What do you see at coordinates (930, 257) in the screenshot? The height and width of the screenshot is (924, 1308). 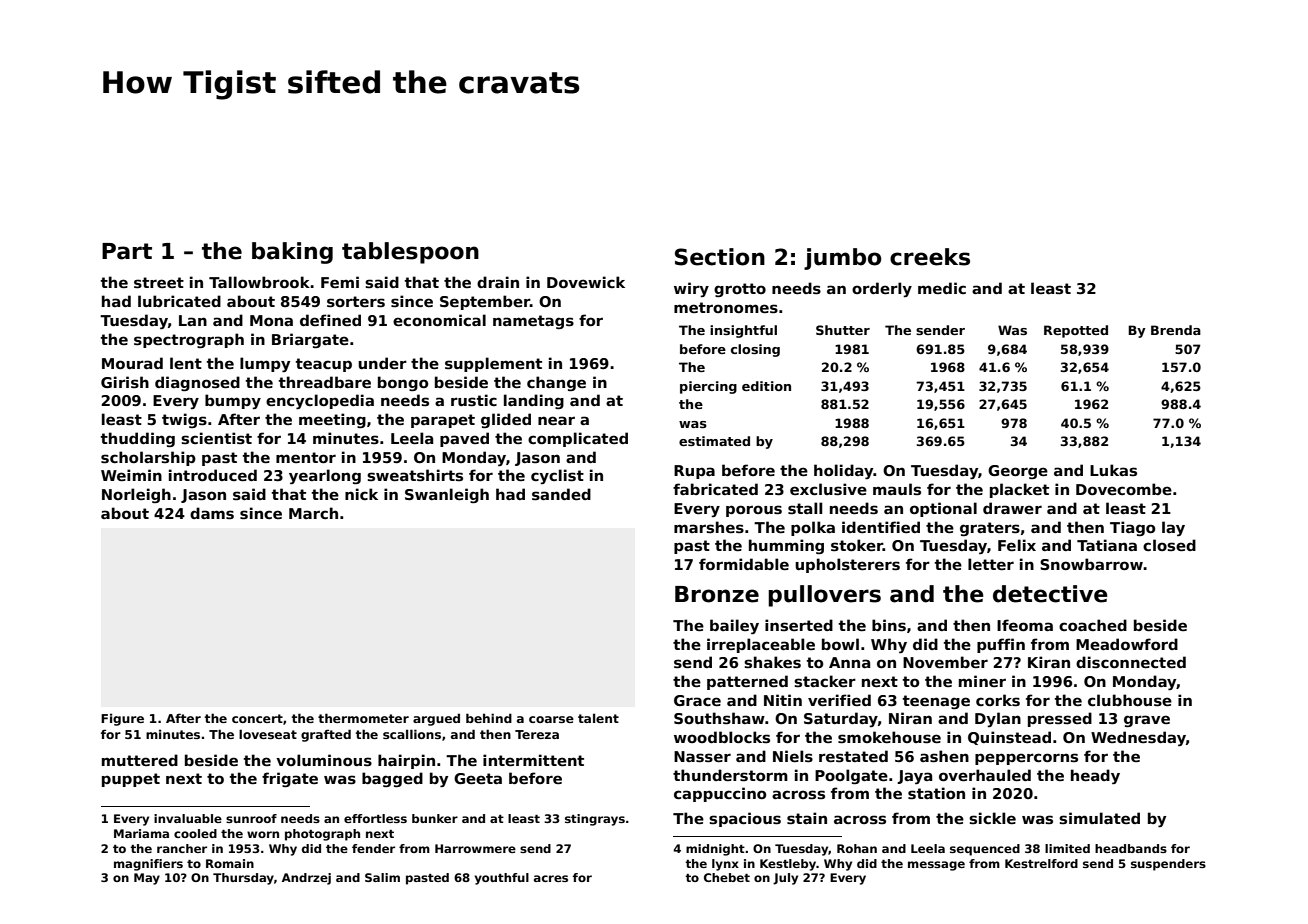 I see `creeks` at bounding box center [930, 257].
